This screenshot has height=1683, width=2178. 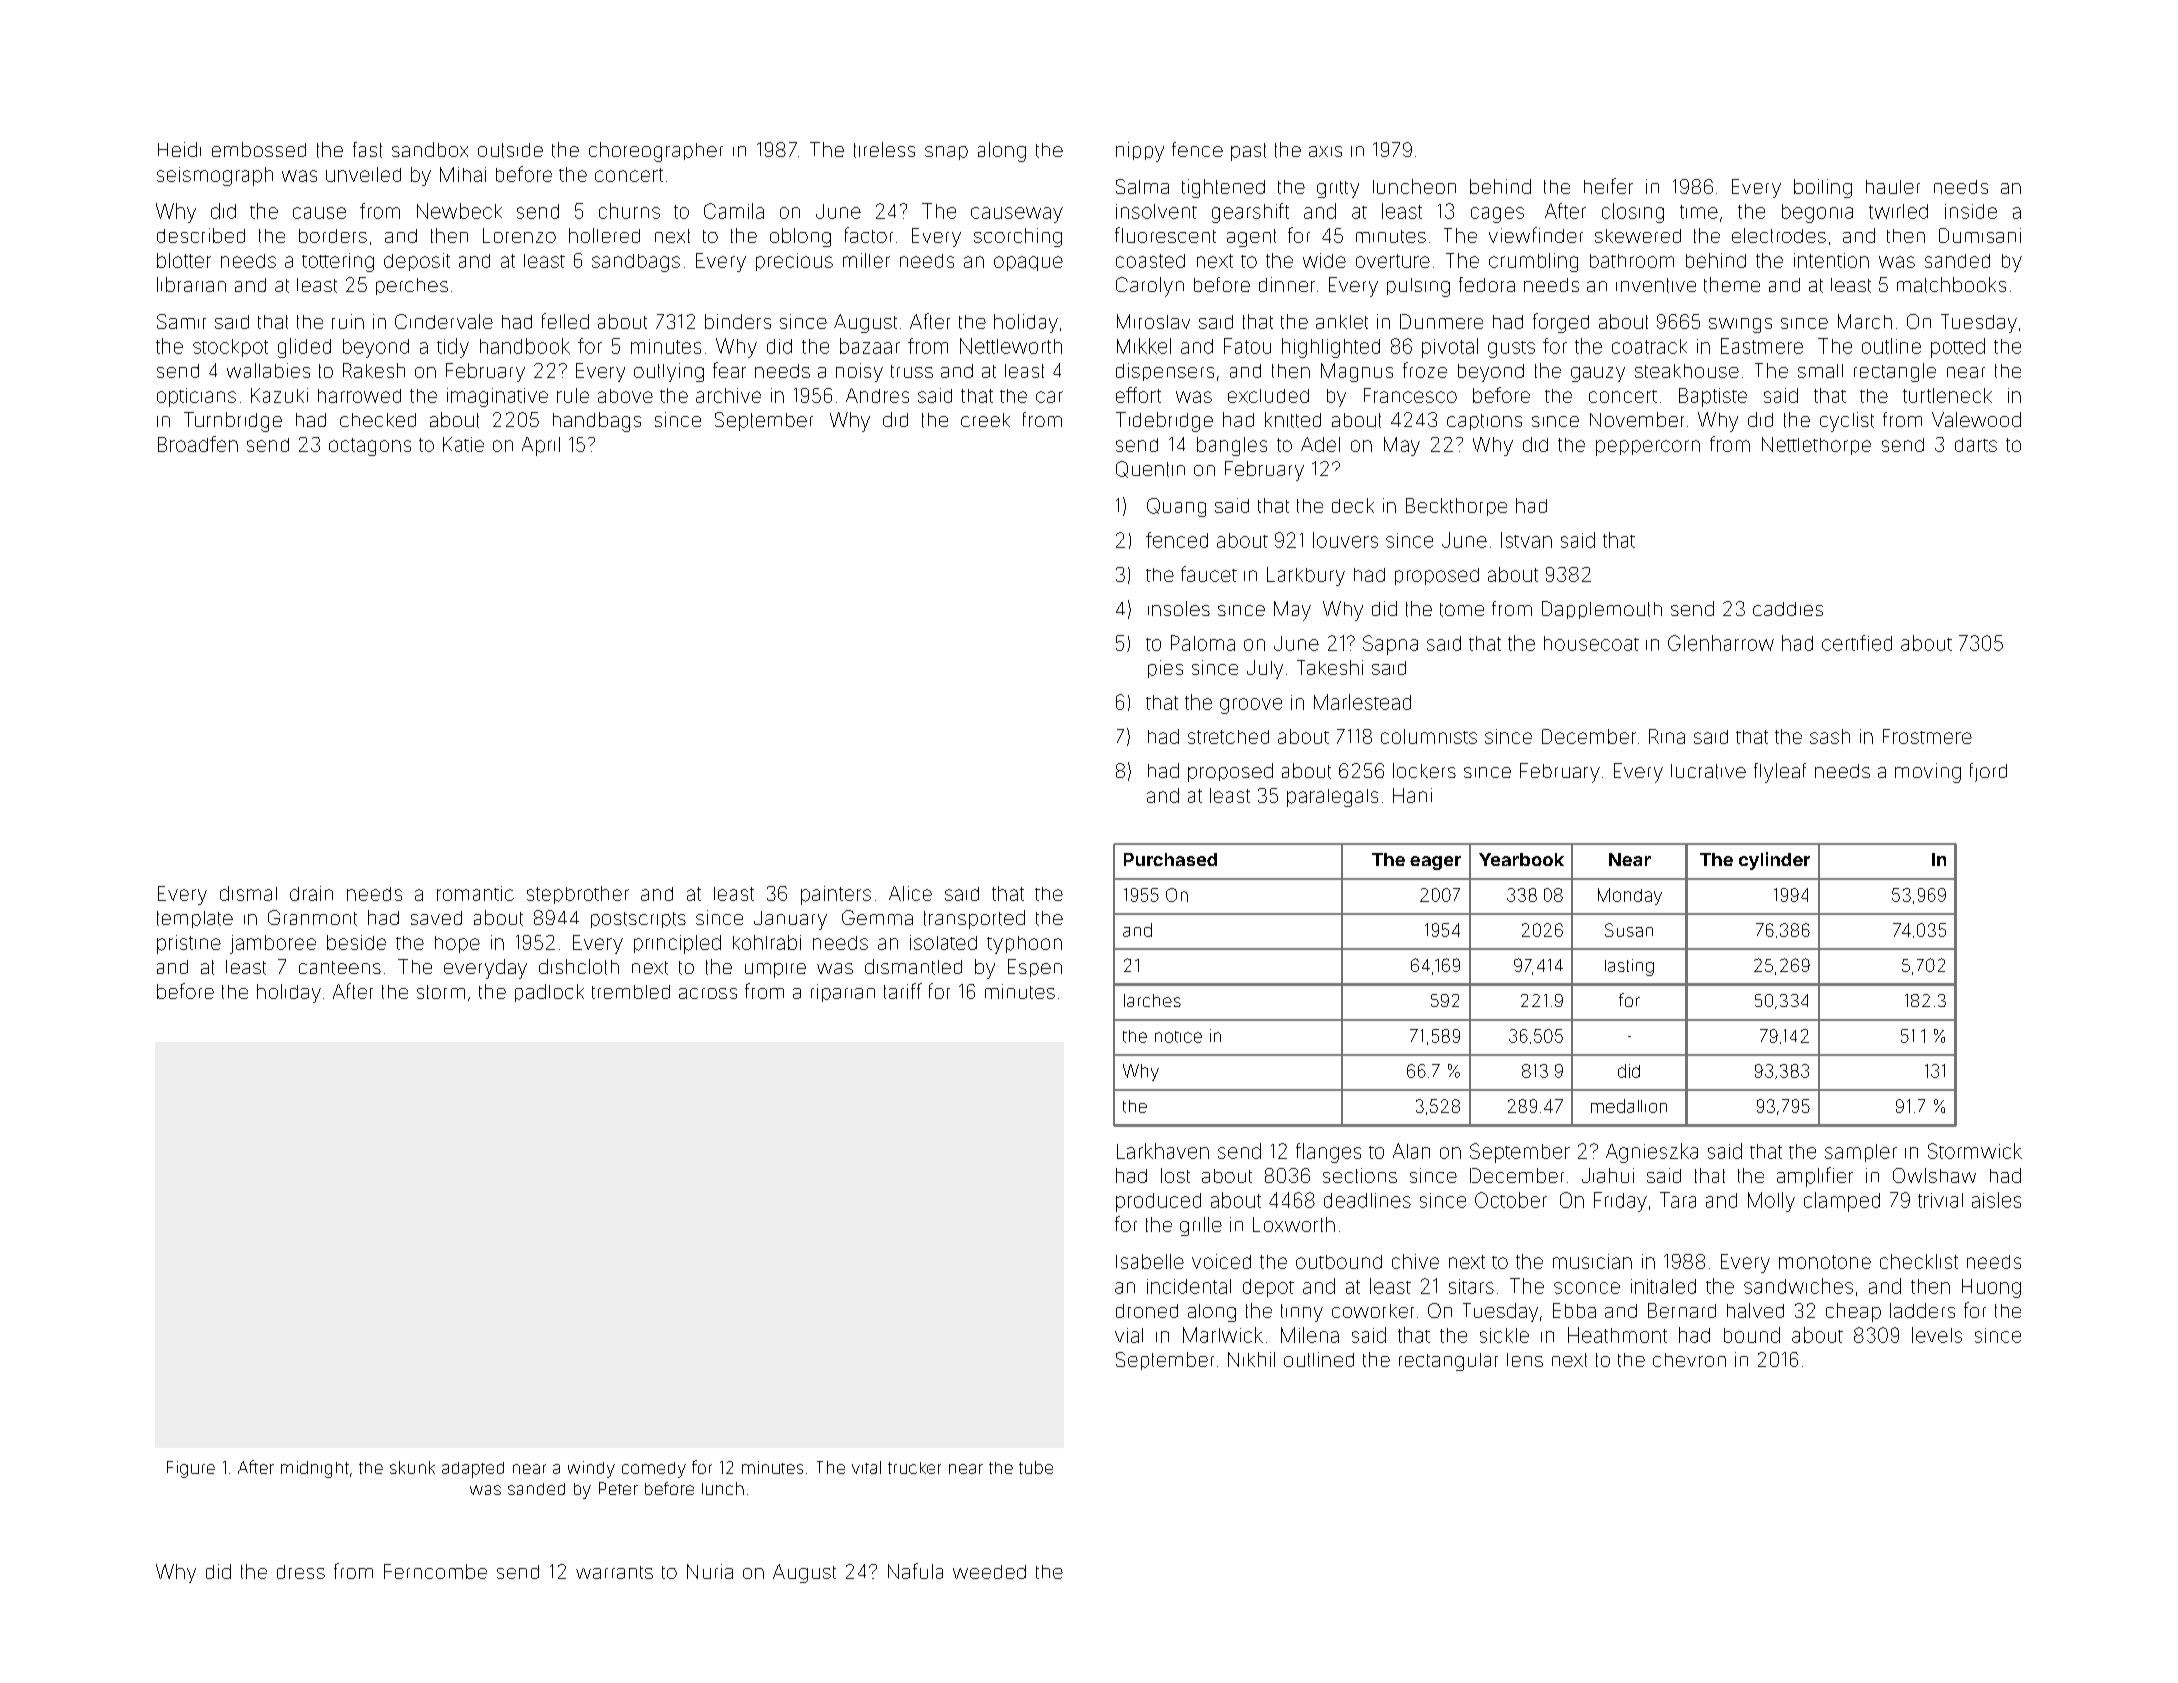 What do you see at coordinates (1689, 1360) in the screenshot?
I see `chevron` at bounding box center [1689, 1360].
